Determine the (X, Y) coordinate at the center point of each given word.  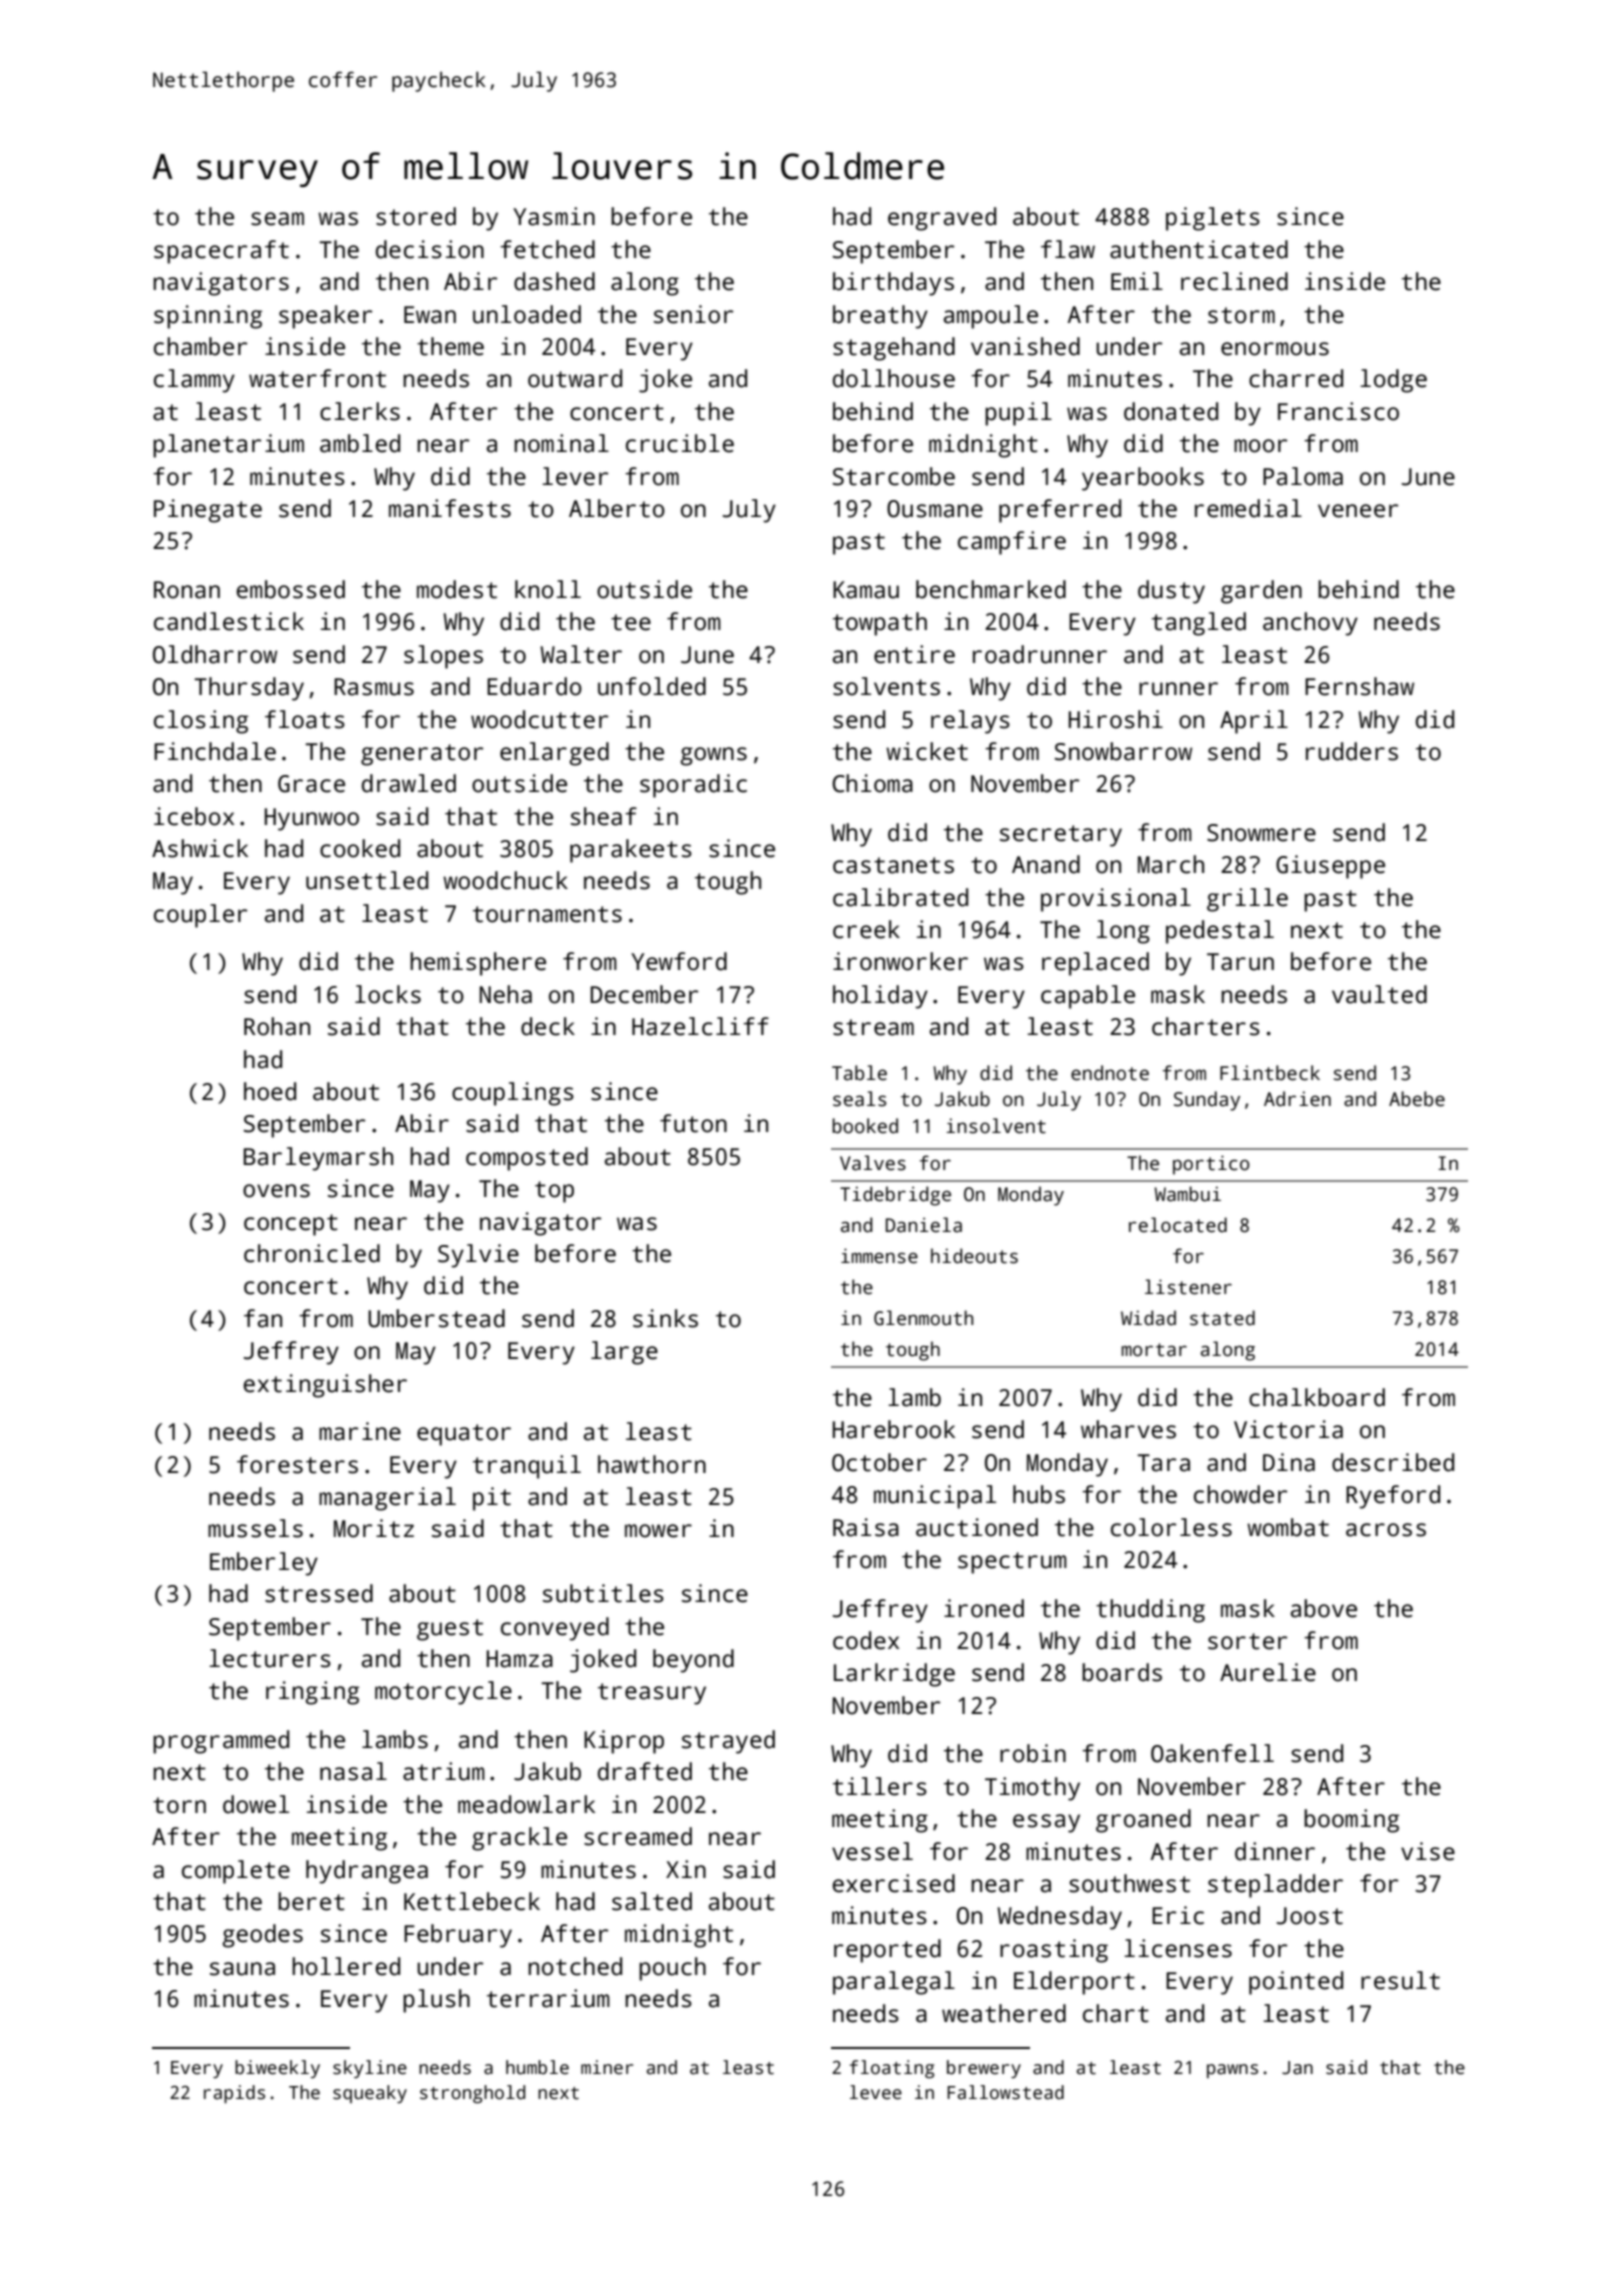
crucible (680, 443)
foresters (297, 1464)
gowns (714, 756)
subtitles (603, 1593)
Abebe (1417, 1099)
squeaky (370, 2094)
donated (1171, 411)
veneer (1358, 511)
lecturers (270, 1658)
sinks (665, 1318)
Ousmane (935, 509)
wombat (1288, 1527)
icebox (194, 816)
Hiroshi (1116, 719)
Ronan (187, 590)
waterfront (317, 378)
